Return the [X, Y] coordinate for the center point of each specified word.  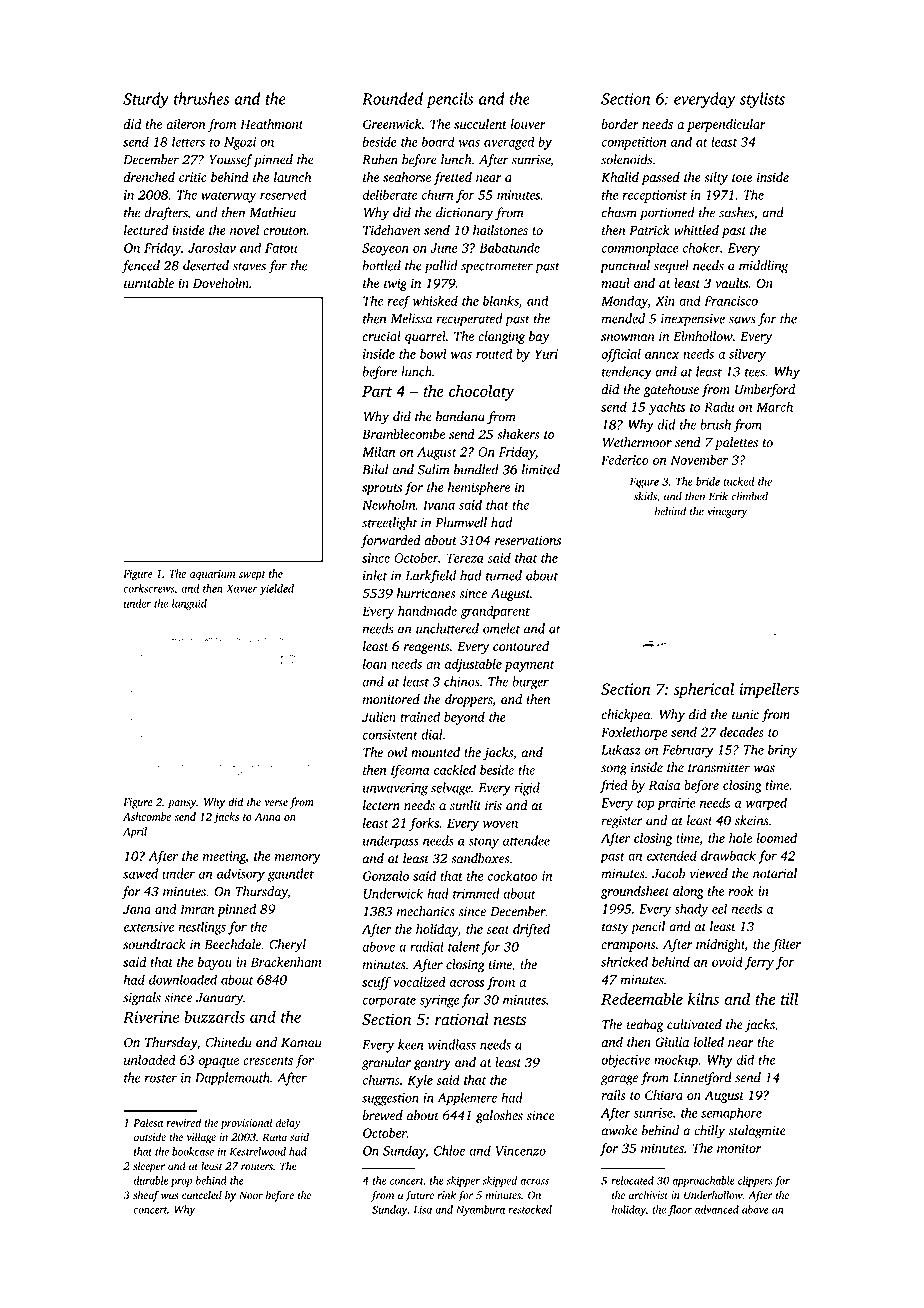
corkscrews [148, 588]
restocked [530, 1209]
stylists [762, 100]
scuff [376, 983]
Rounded [392, 98]
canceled [202, 1195]
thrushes [201, 98]
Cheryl [287, 945]
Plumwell [461, 522]
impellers [769, 690]
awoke [620, 1130]
